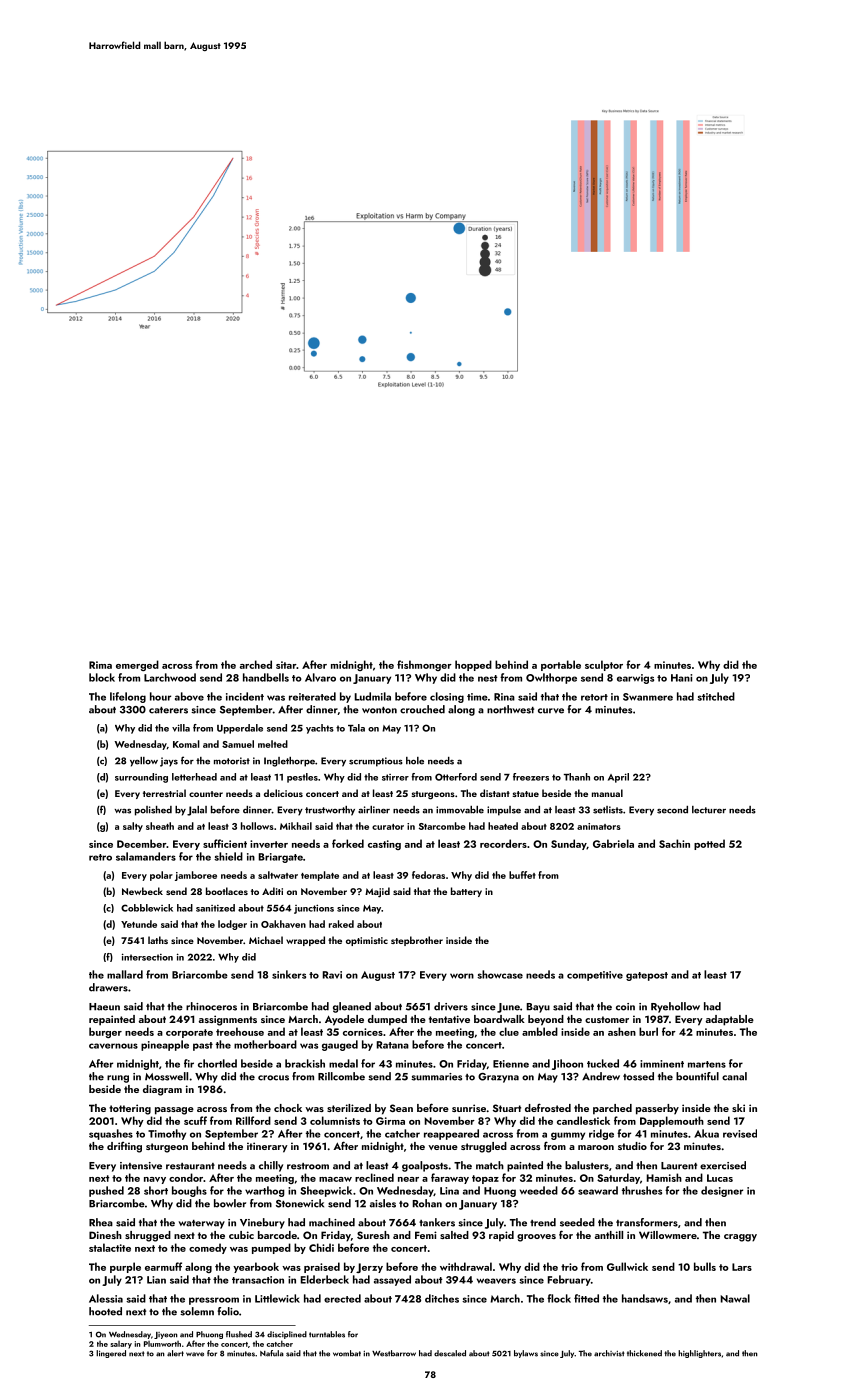  Describe the element at coordinates (668, 1235) in the image. I see `Willowmere` at that location.
